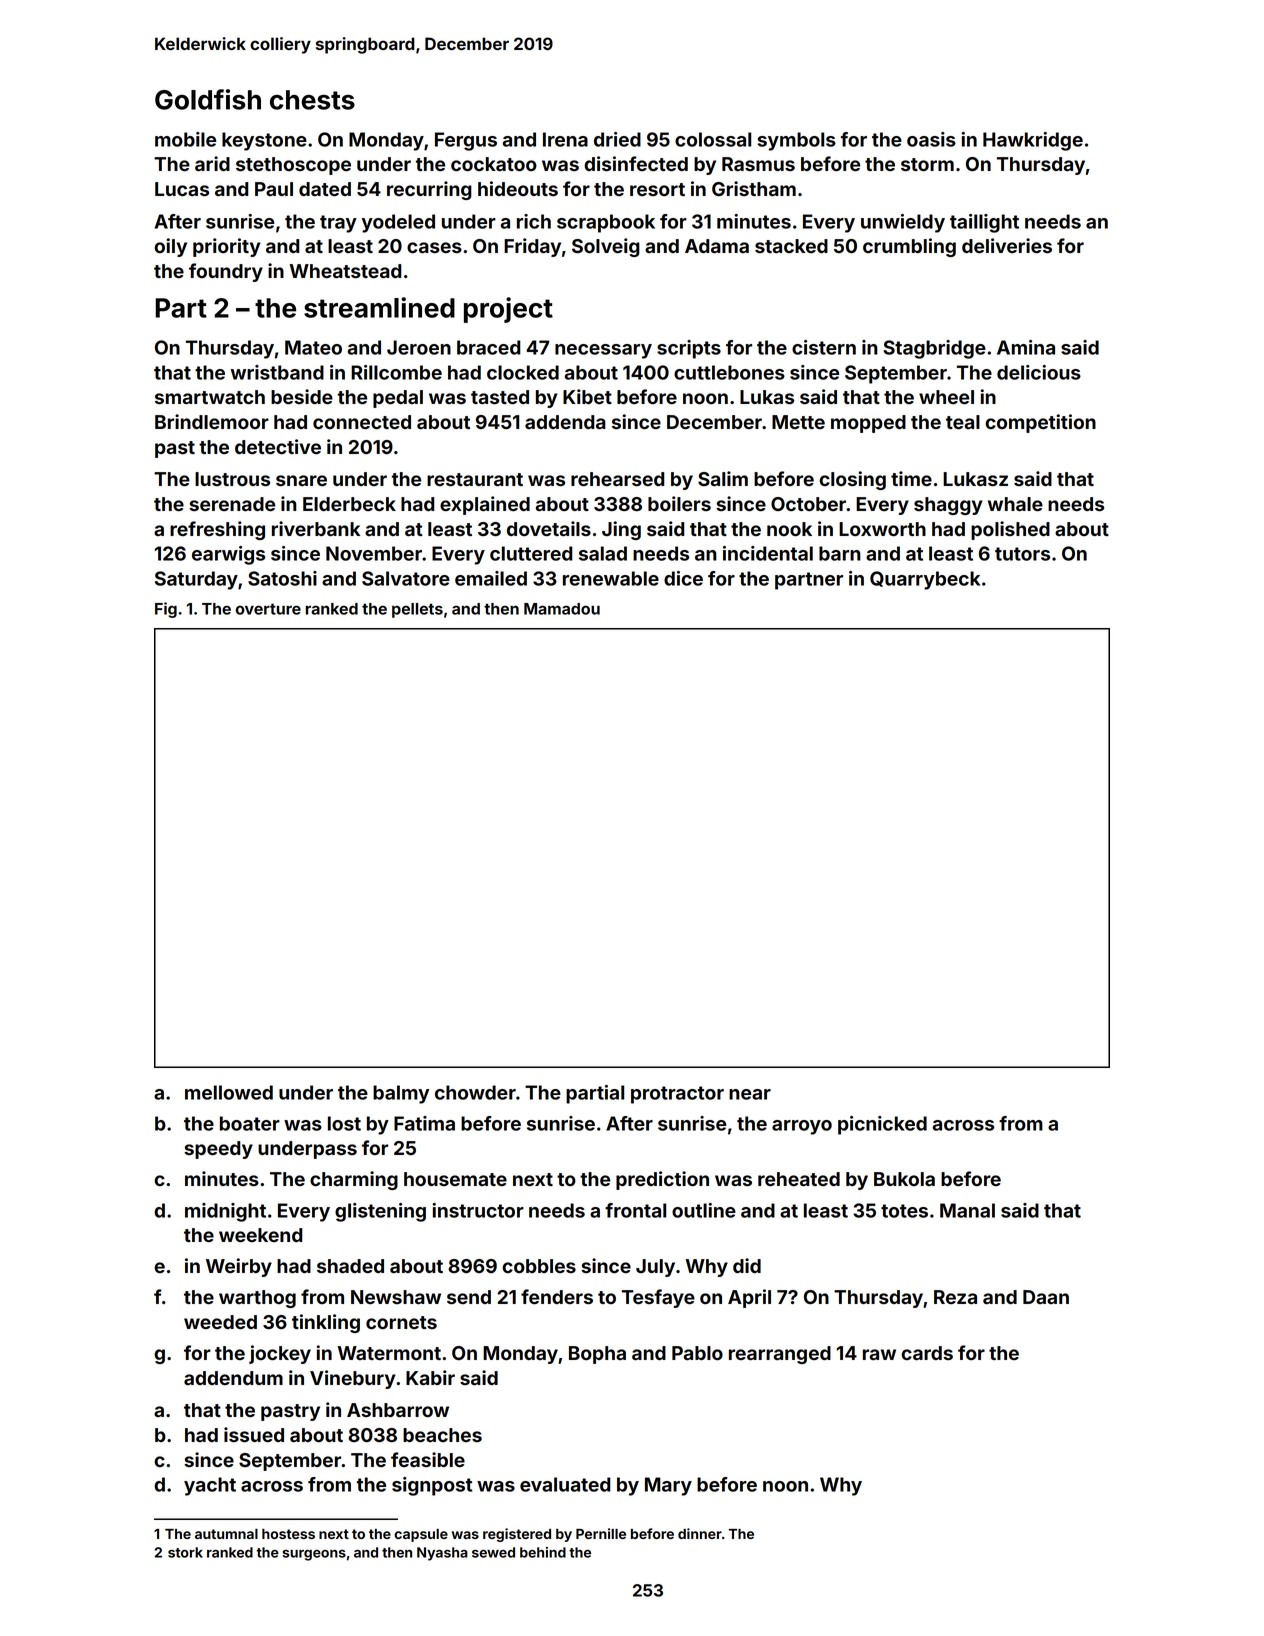  What do you see at coordinates (882, 529) in the document?
I see `Loxworth` at bounding box center [882, 529].
